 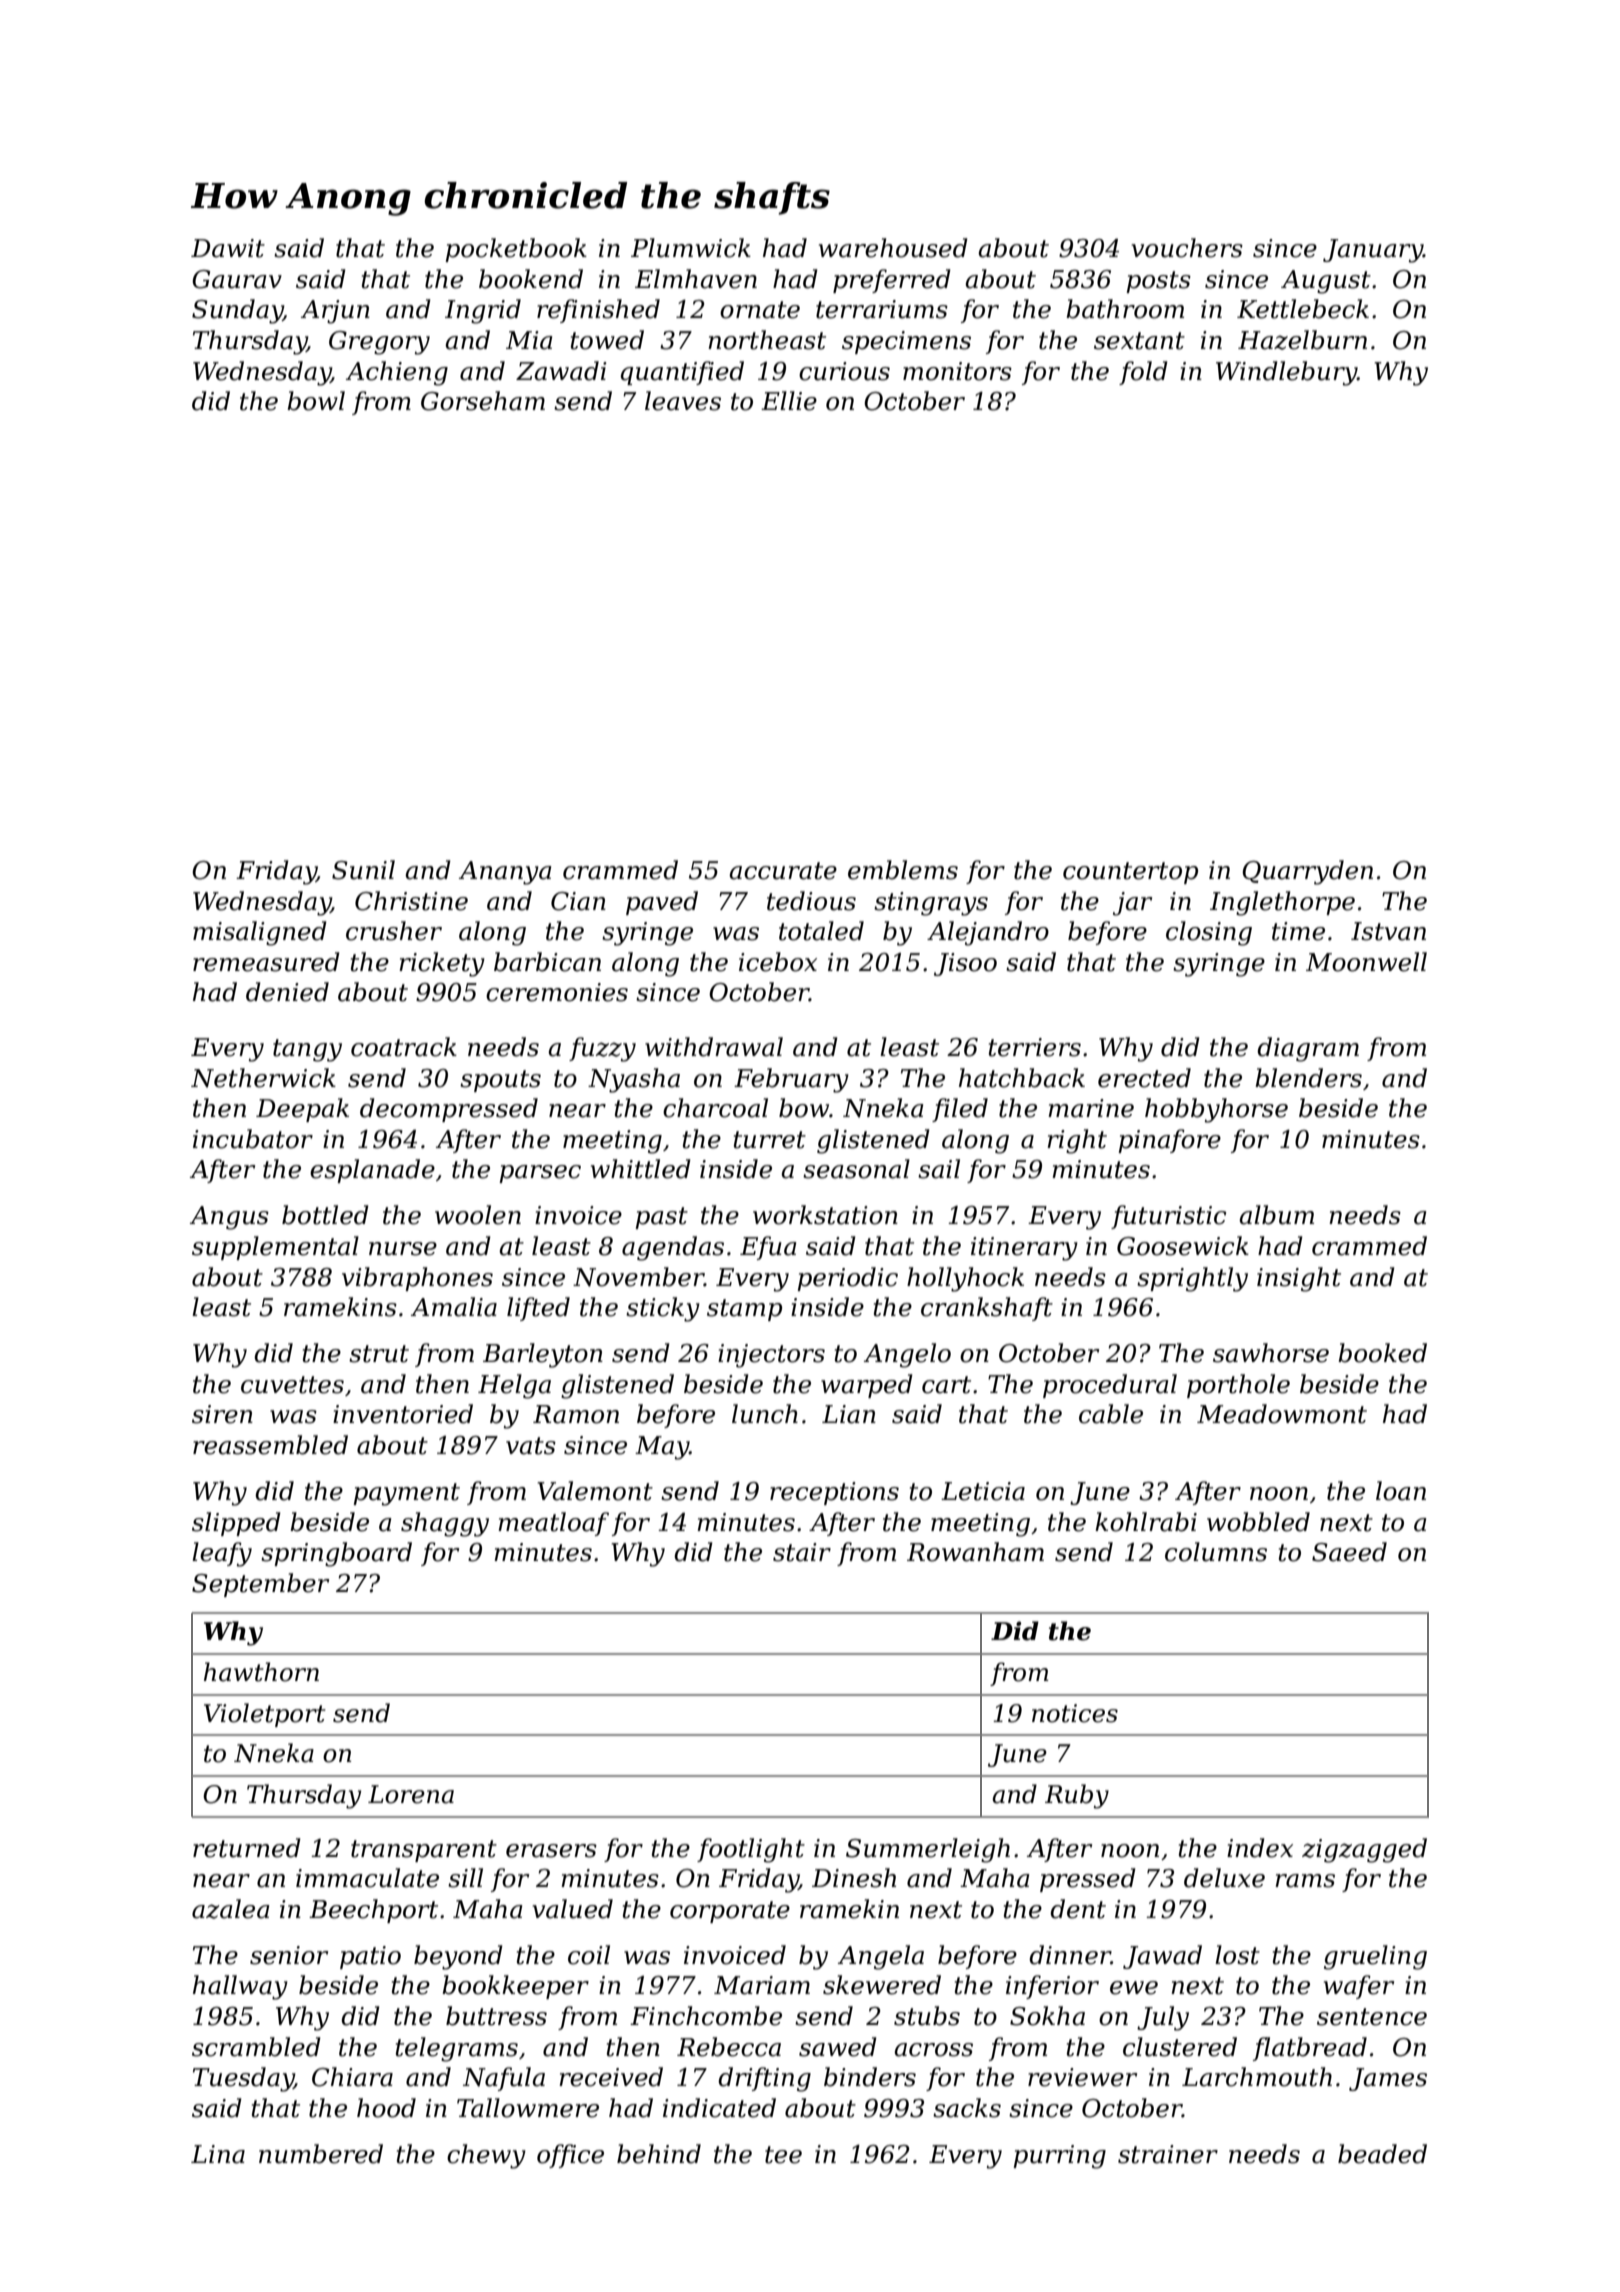 What do you see at coordinates (1183, 1246) in the screenshot?
I see `Goosewick` at bounding box center [1183, 1246].
